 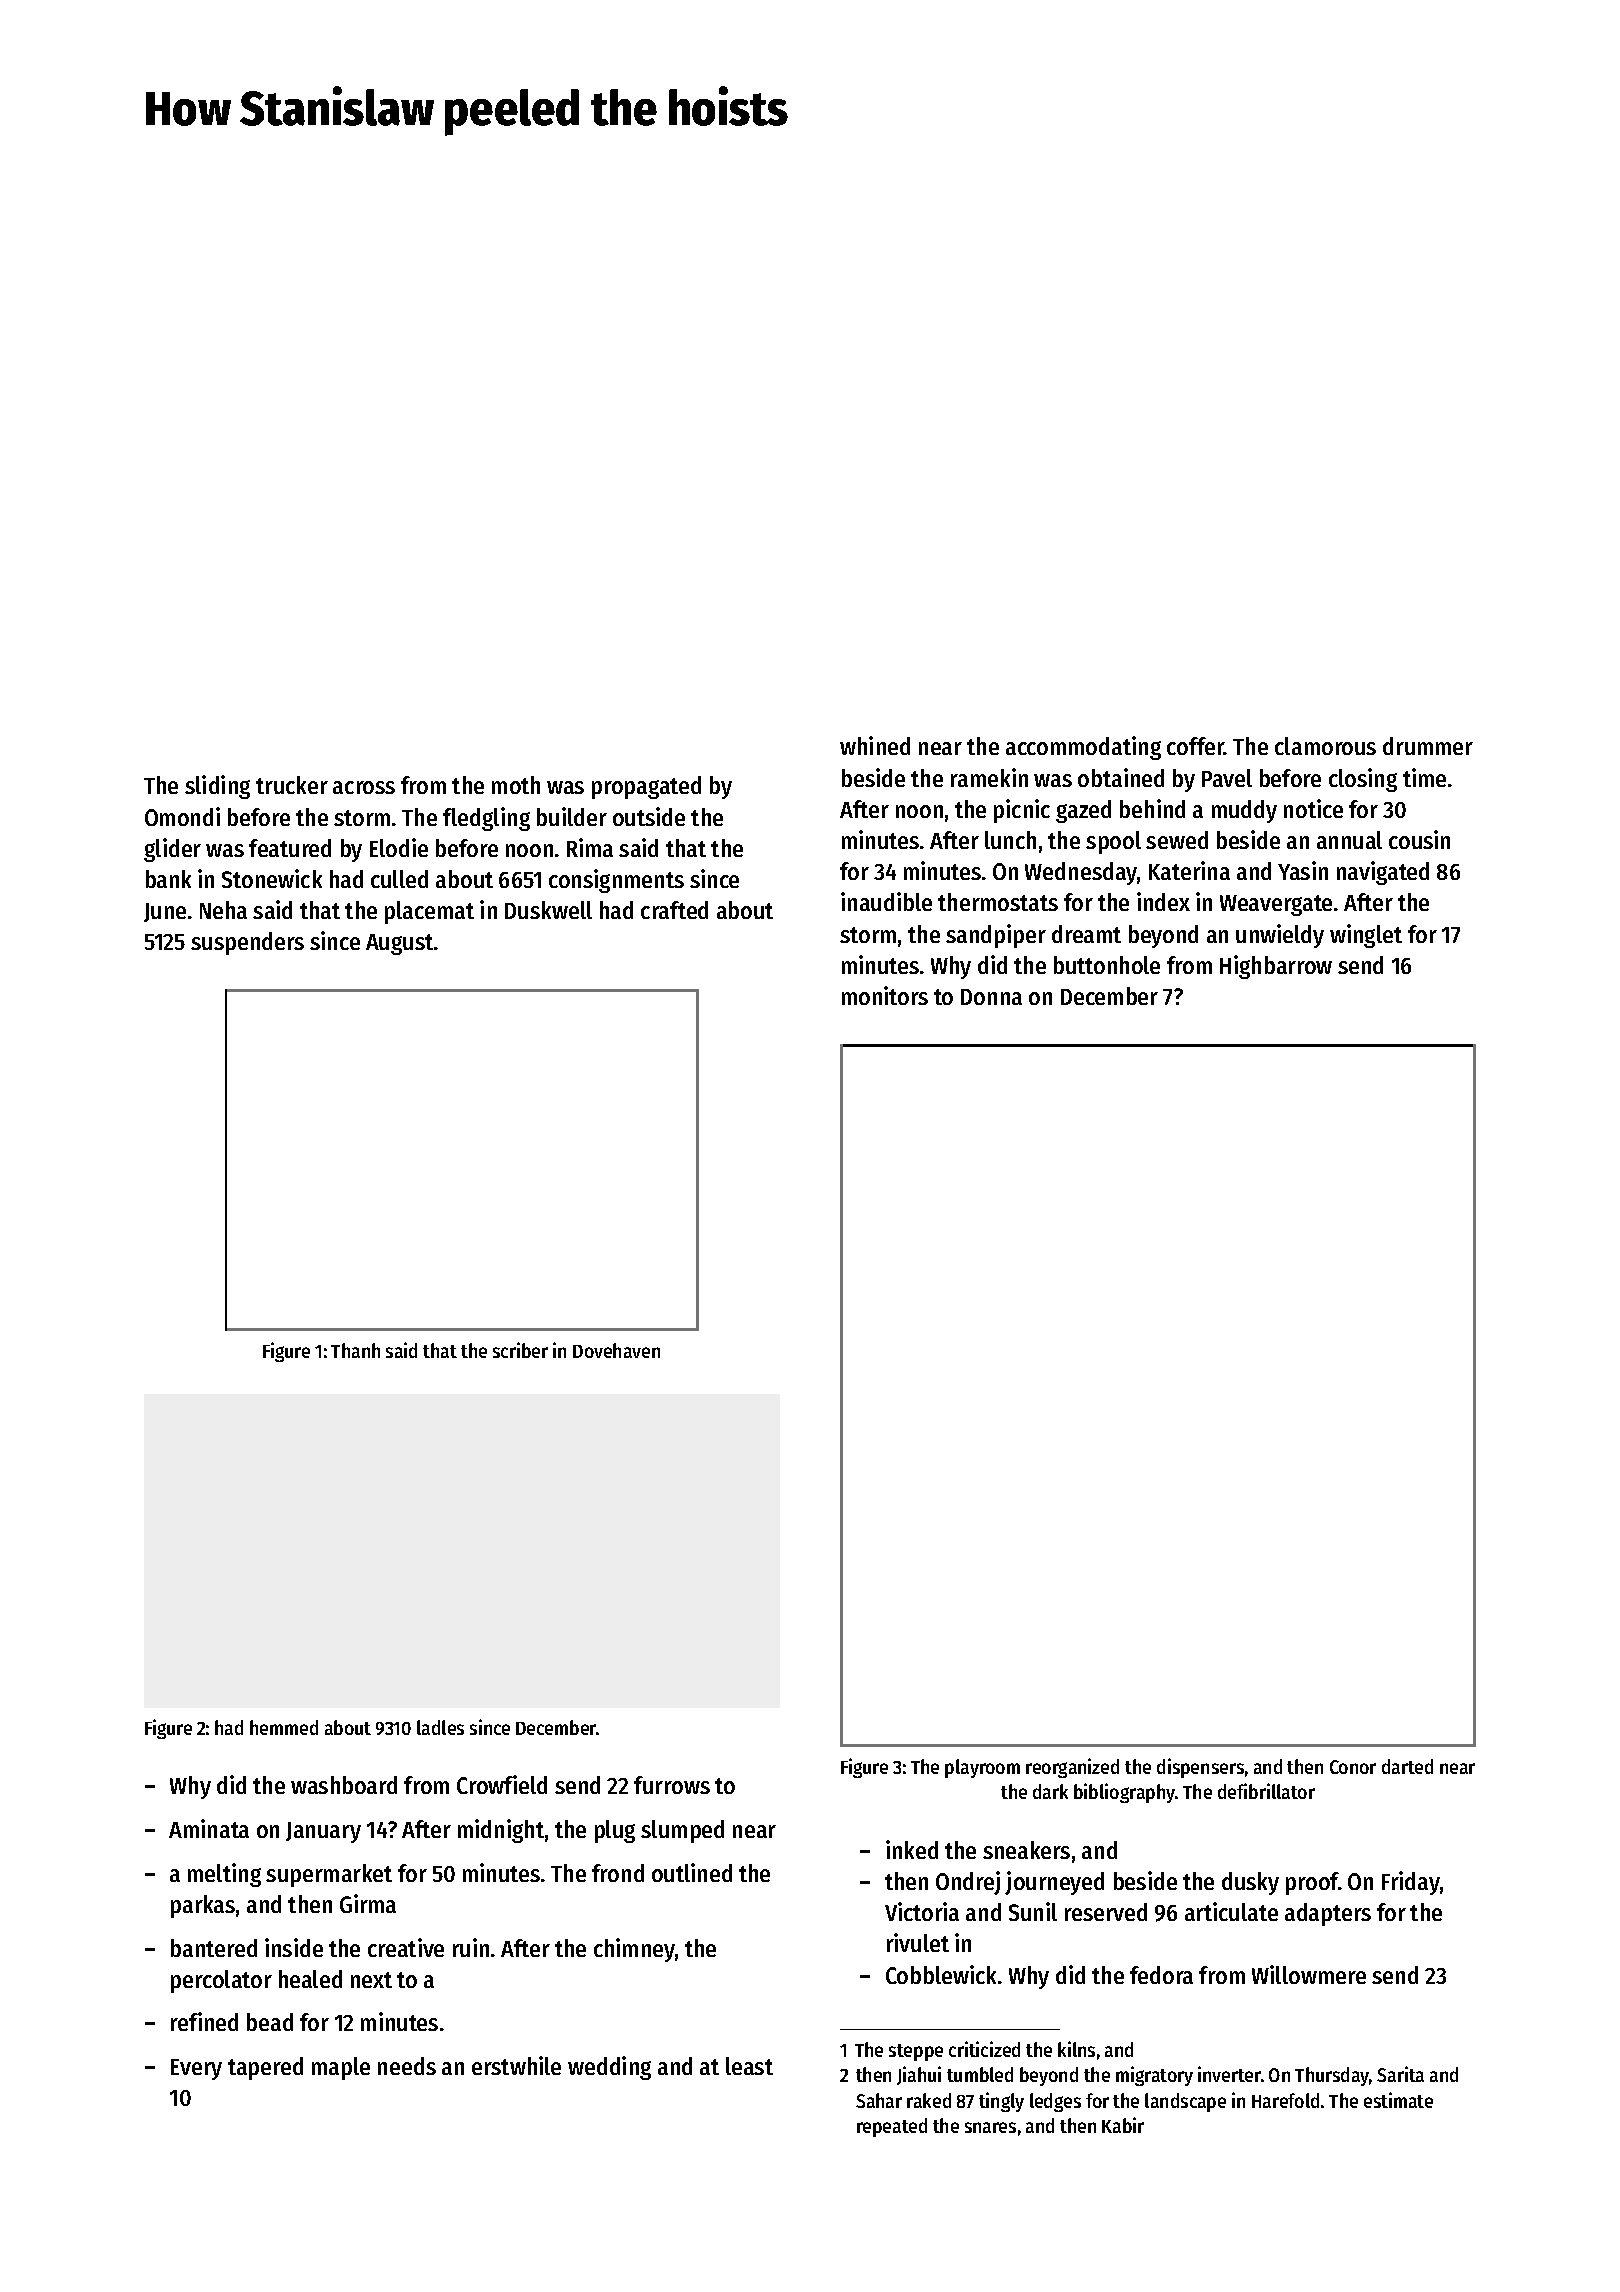 I want to click on August, so click(x=399, y=944).
